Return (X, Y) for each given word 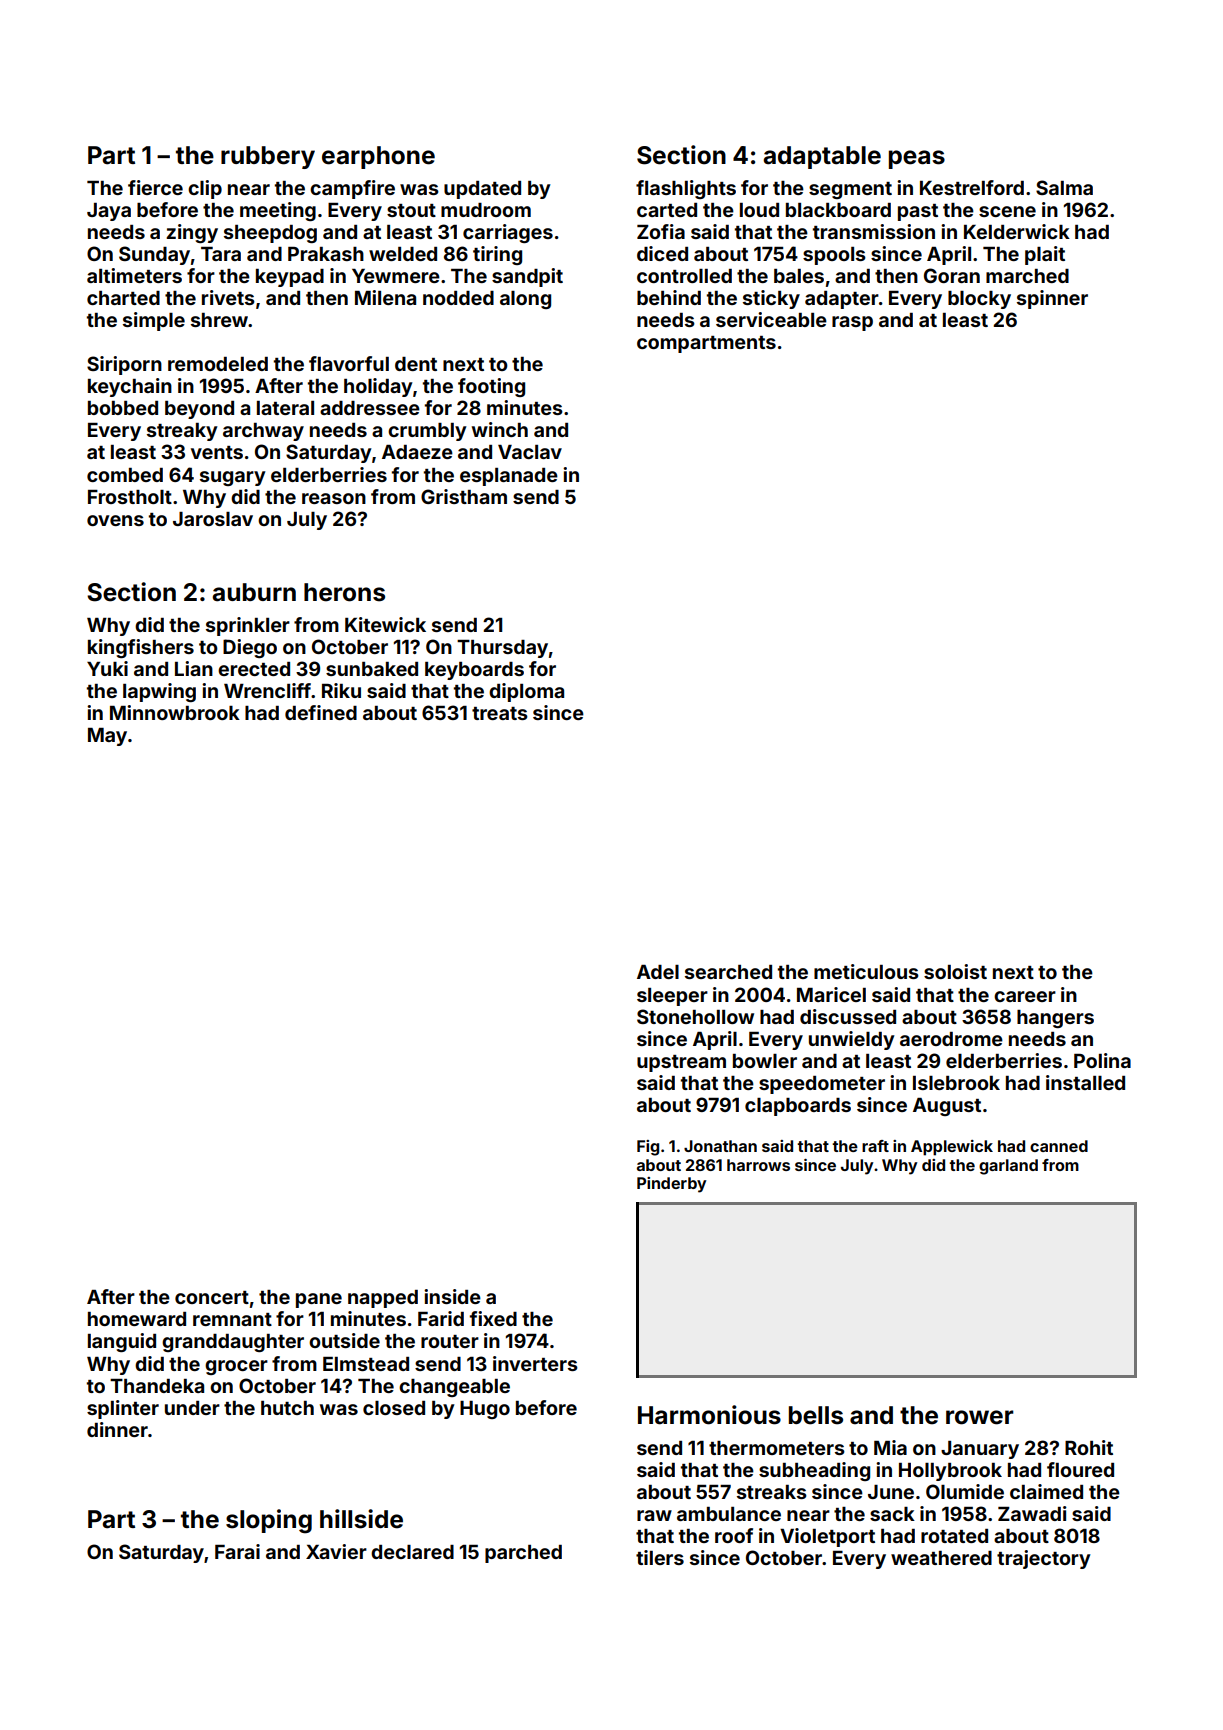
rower (980, 1417)
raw (654, 1515)
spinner (1052, 299)
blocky (979, 300)
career (1025, 996)
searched (728, 972)
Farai (237, 1551)
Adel (658, 972)
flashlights (686, 189)
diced (662, 253)
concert (212, 1297)
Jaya (109, 212)
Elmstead (366, 1364)
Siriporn (124, 365)
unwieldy (852, 1040)
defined (321, 712)
